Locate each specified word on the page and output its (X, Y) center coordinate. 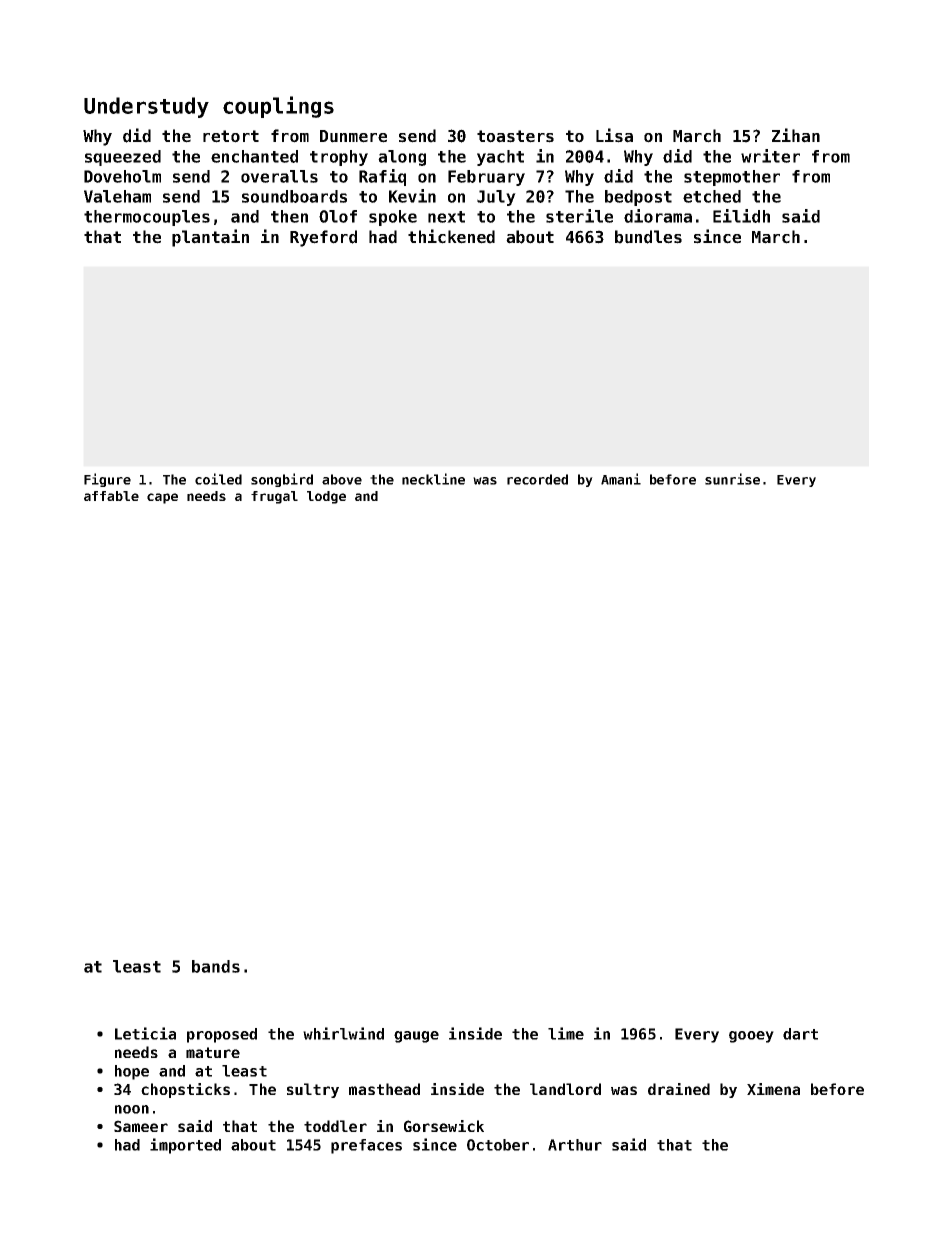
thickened (451, 236)
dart (800, 1034)
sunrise (732, 479)
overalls (279, 176)
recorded (537, 479)
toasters (515, 136)
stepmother (732, 178)
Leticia (145, 1033)
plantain (210, 238)
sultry (313, 1090)
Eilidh (741, 216)
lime (566, 1033)
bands (216, 966)
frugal (274, 497)
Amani (621, 479)
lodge (326, 497)
